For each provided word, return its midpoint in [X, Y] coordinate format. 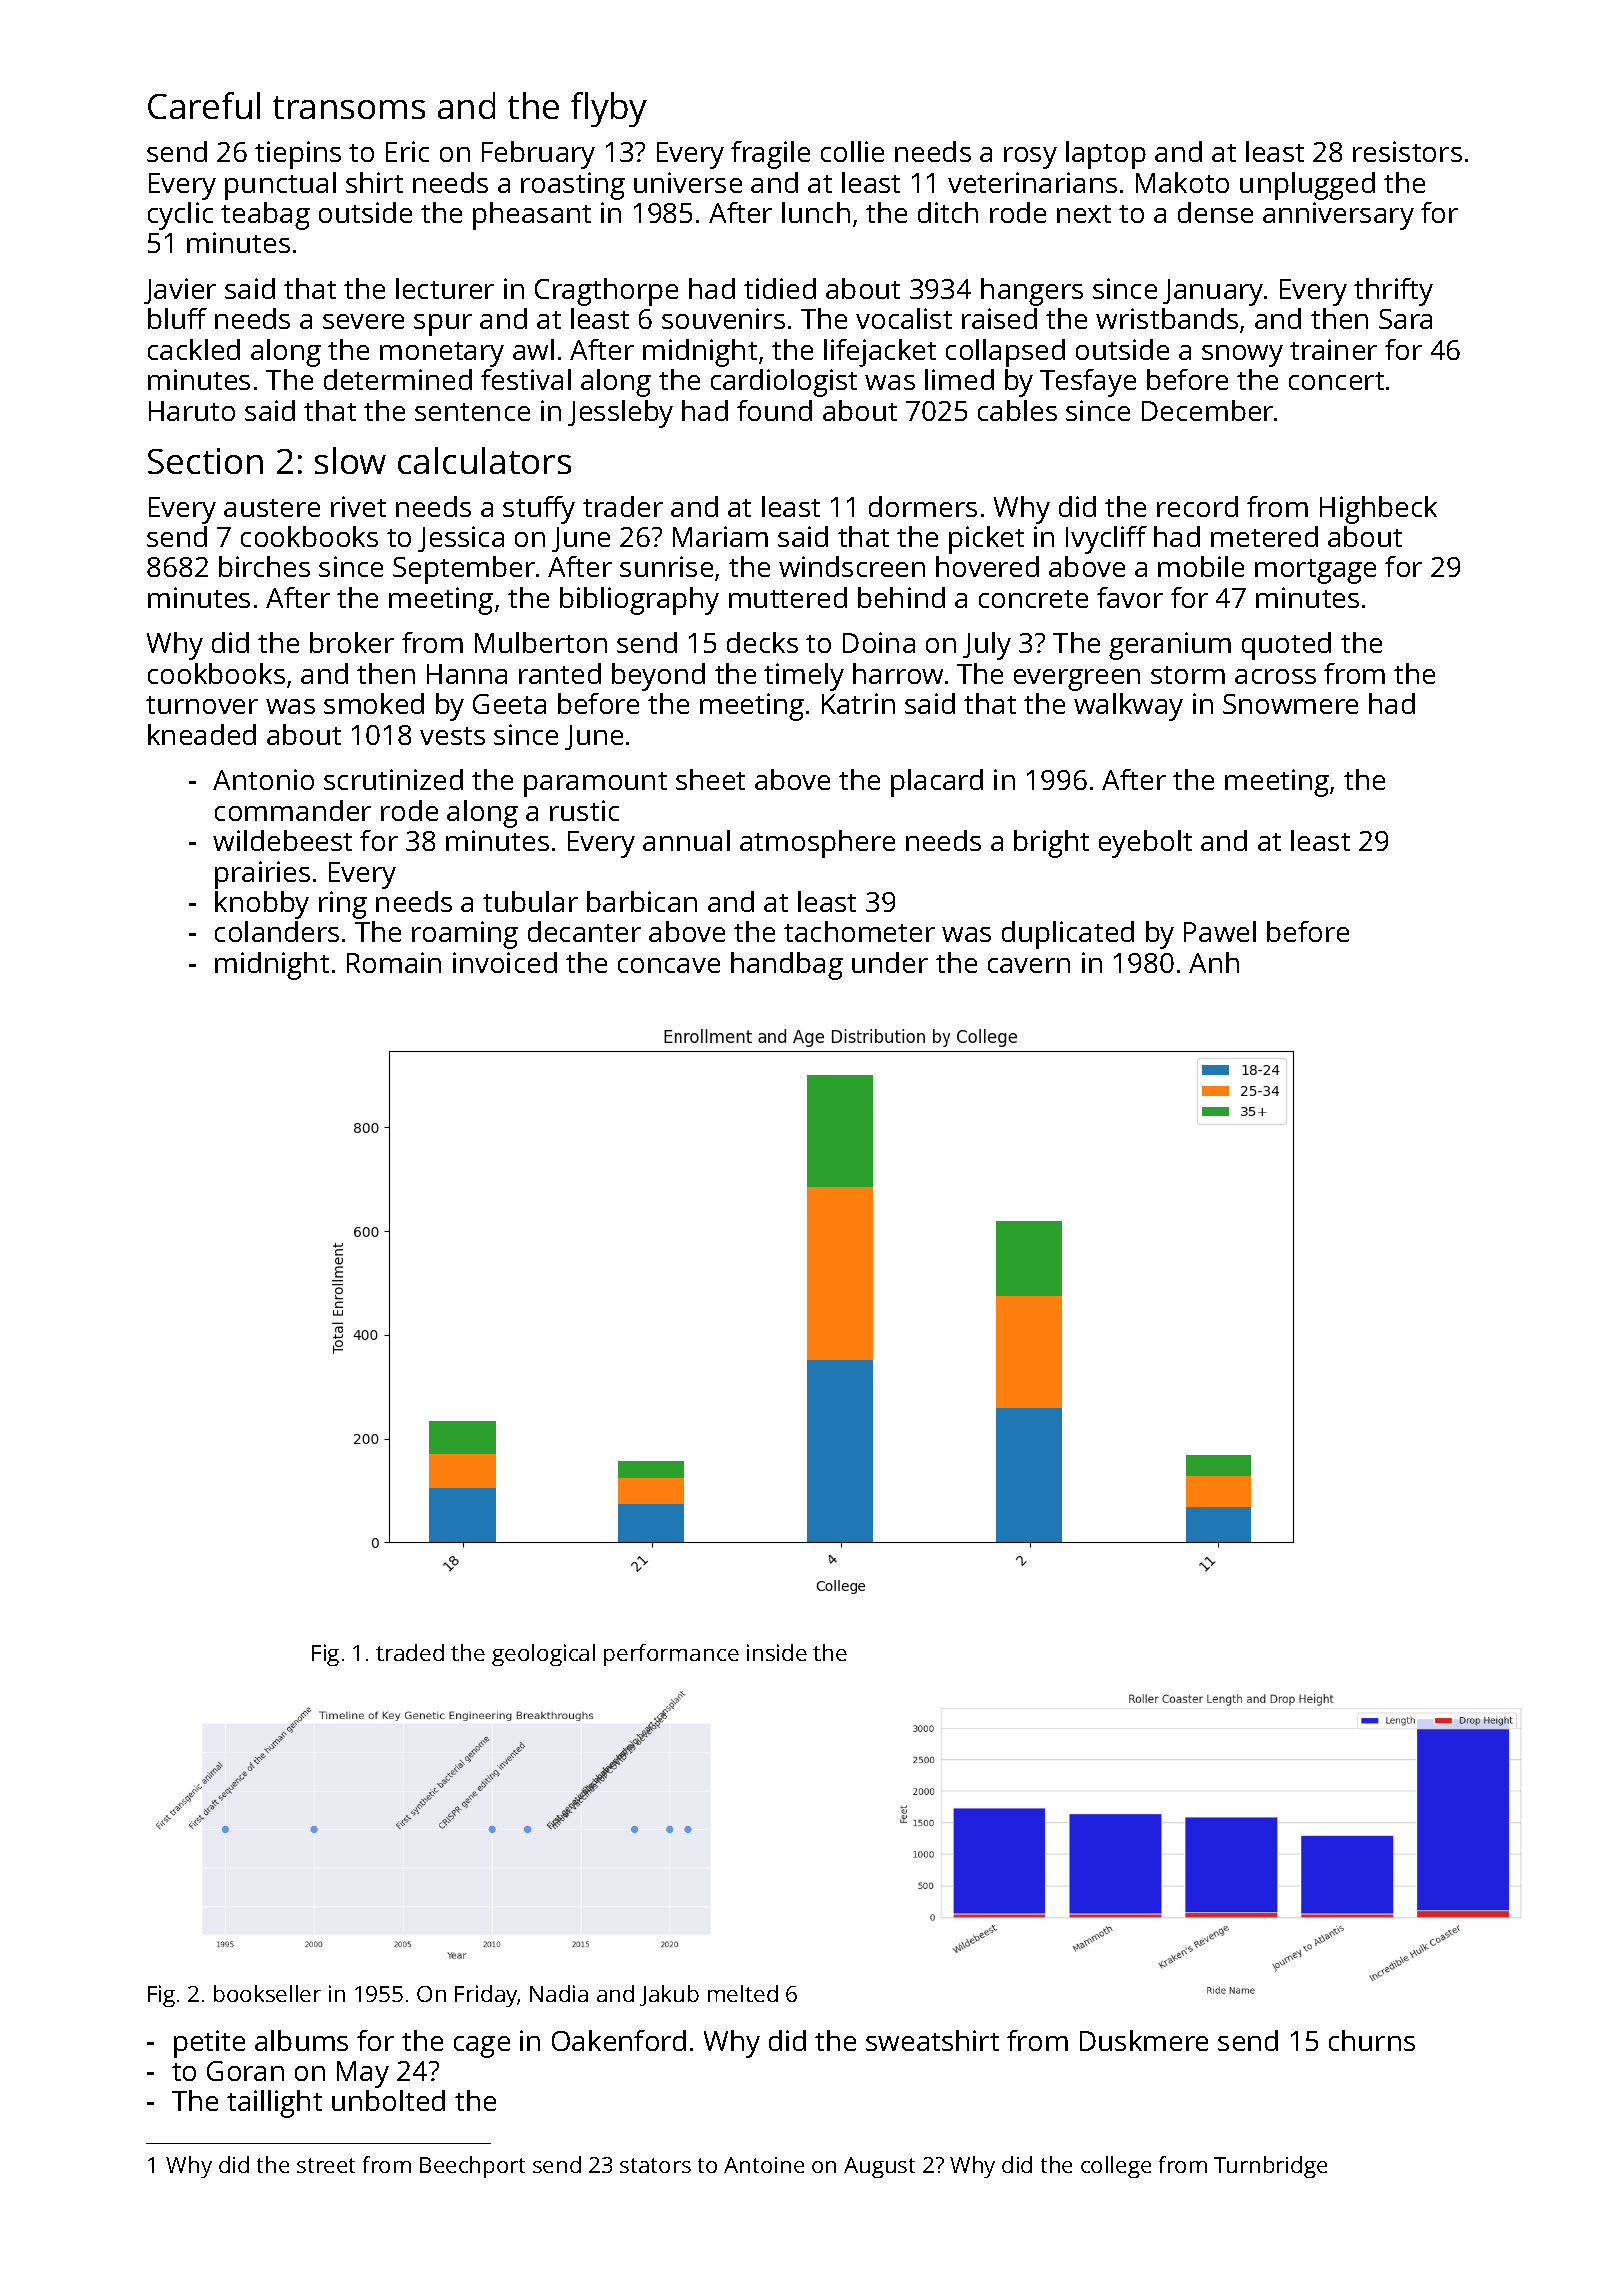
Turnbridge [1270, 2167]
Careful [204, 105]
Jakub [669, 1995]
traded [410, 1652]
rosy [1030, 158]
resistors [1407, 151]
